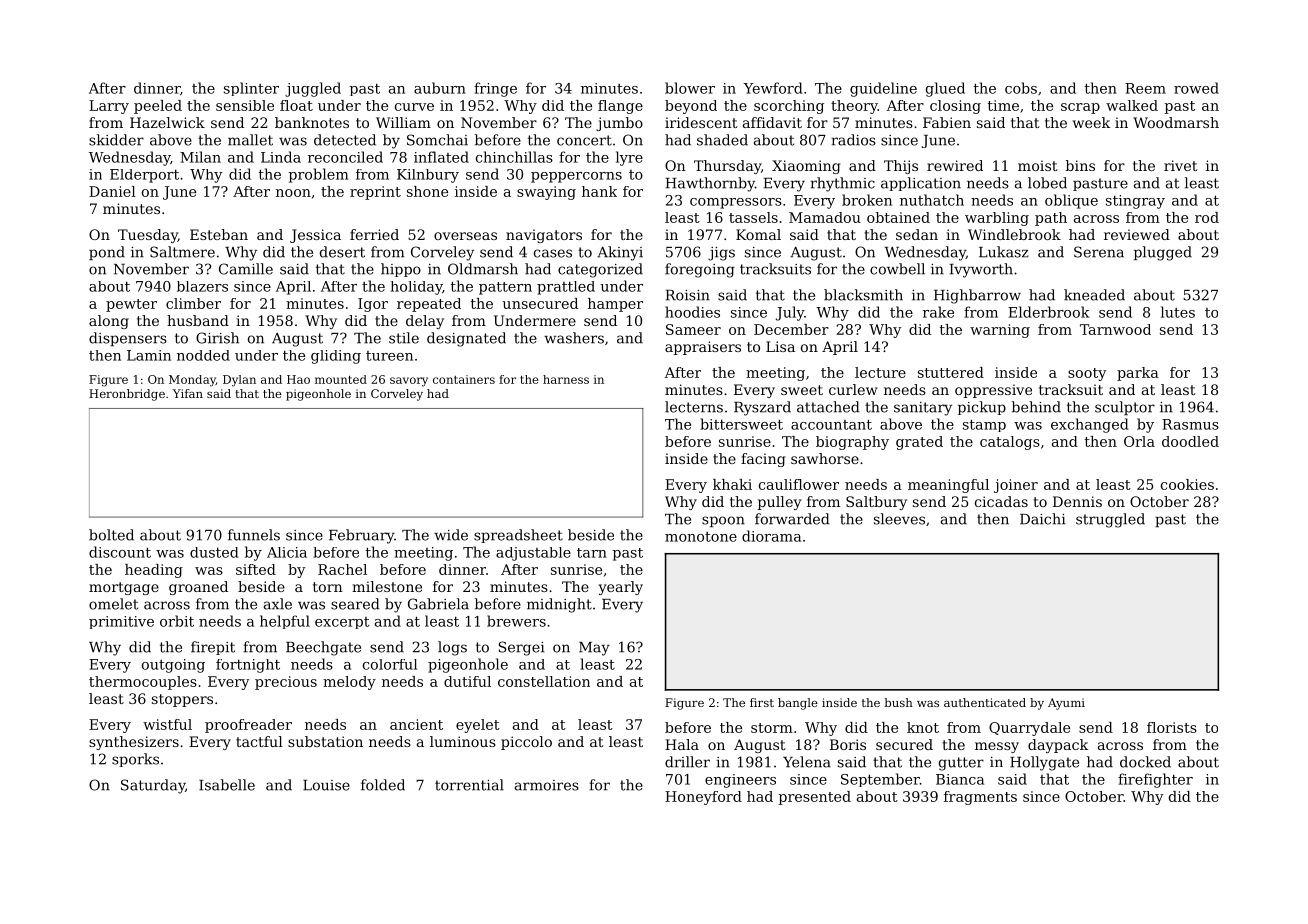 Image resolution: width=1308 pixels, height=924 pixels. I want to click on Elderport, so click(144, 176).
